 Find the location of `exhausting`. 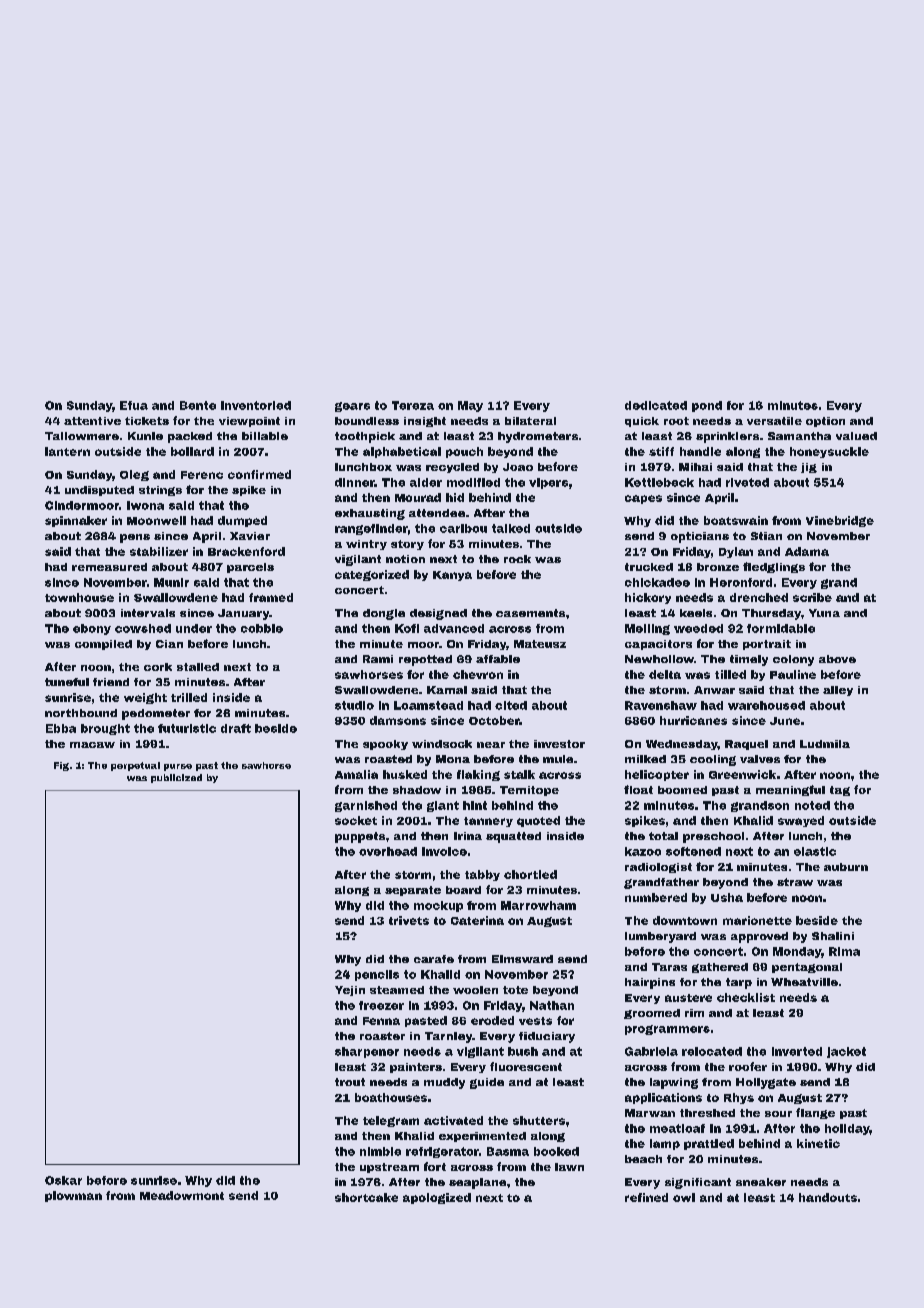

exhausting is located at coordinates (370, 514).
